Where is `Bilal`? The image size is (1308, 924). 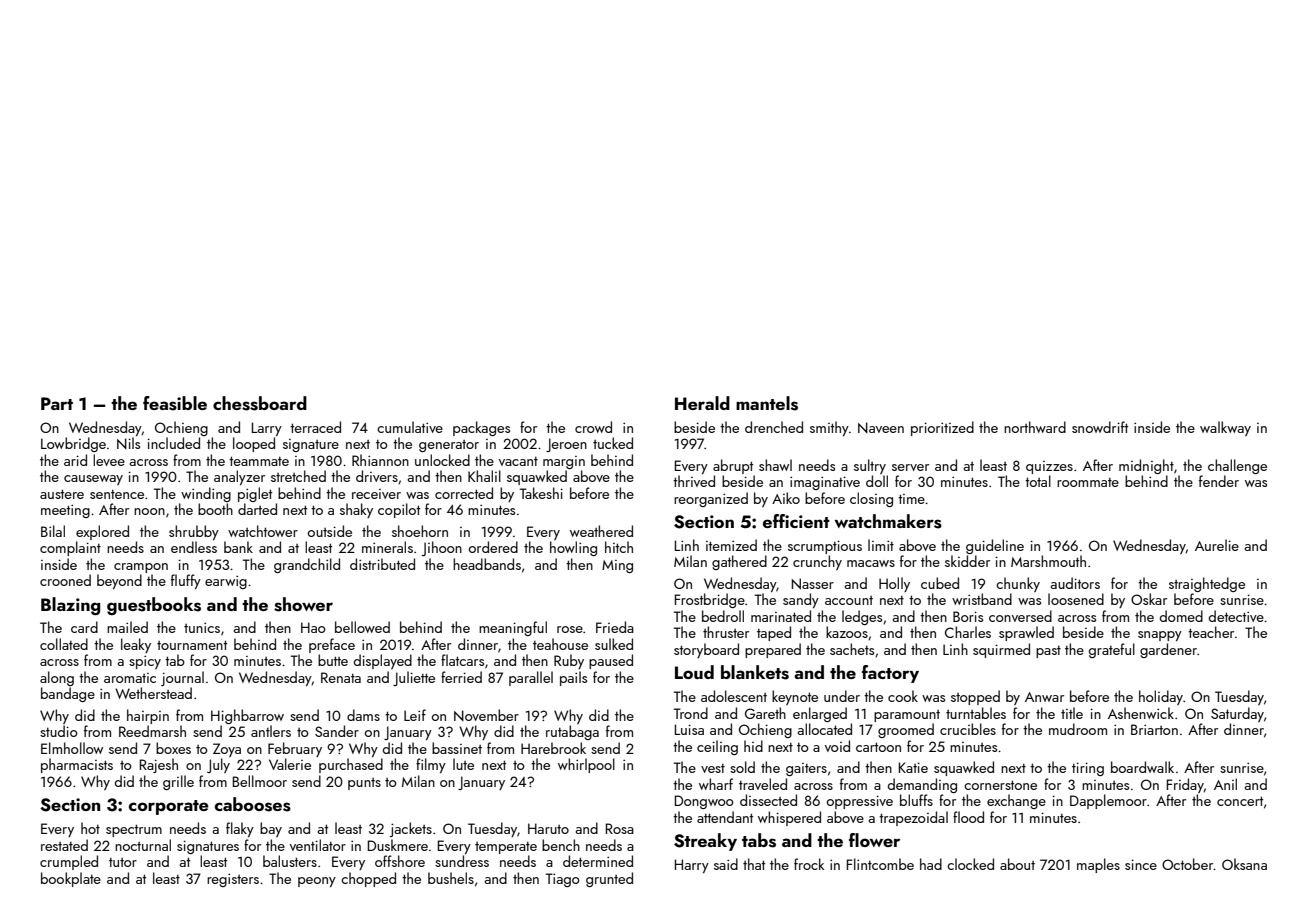 Bilal is located at coordinates (53, 531).
